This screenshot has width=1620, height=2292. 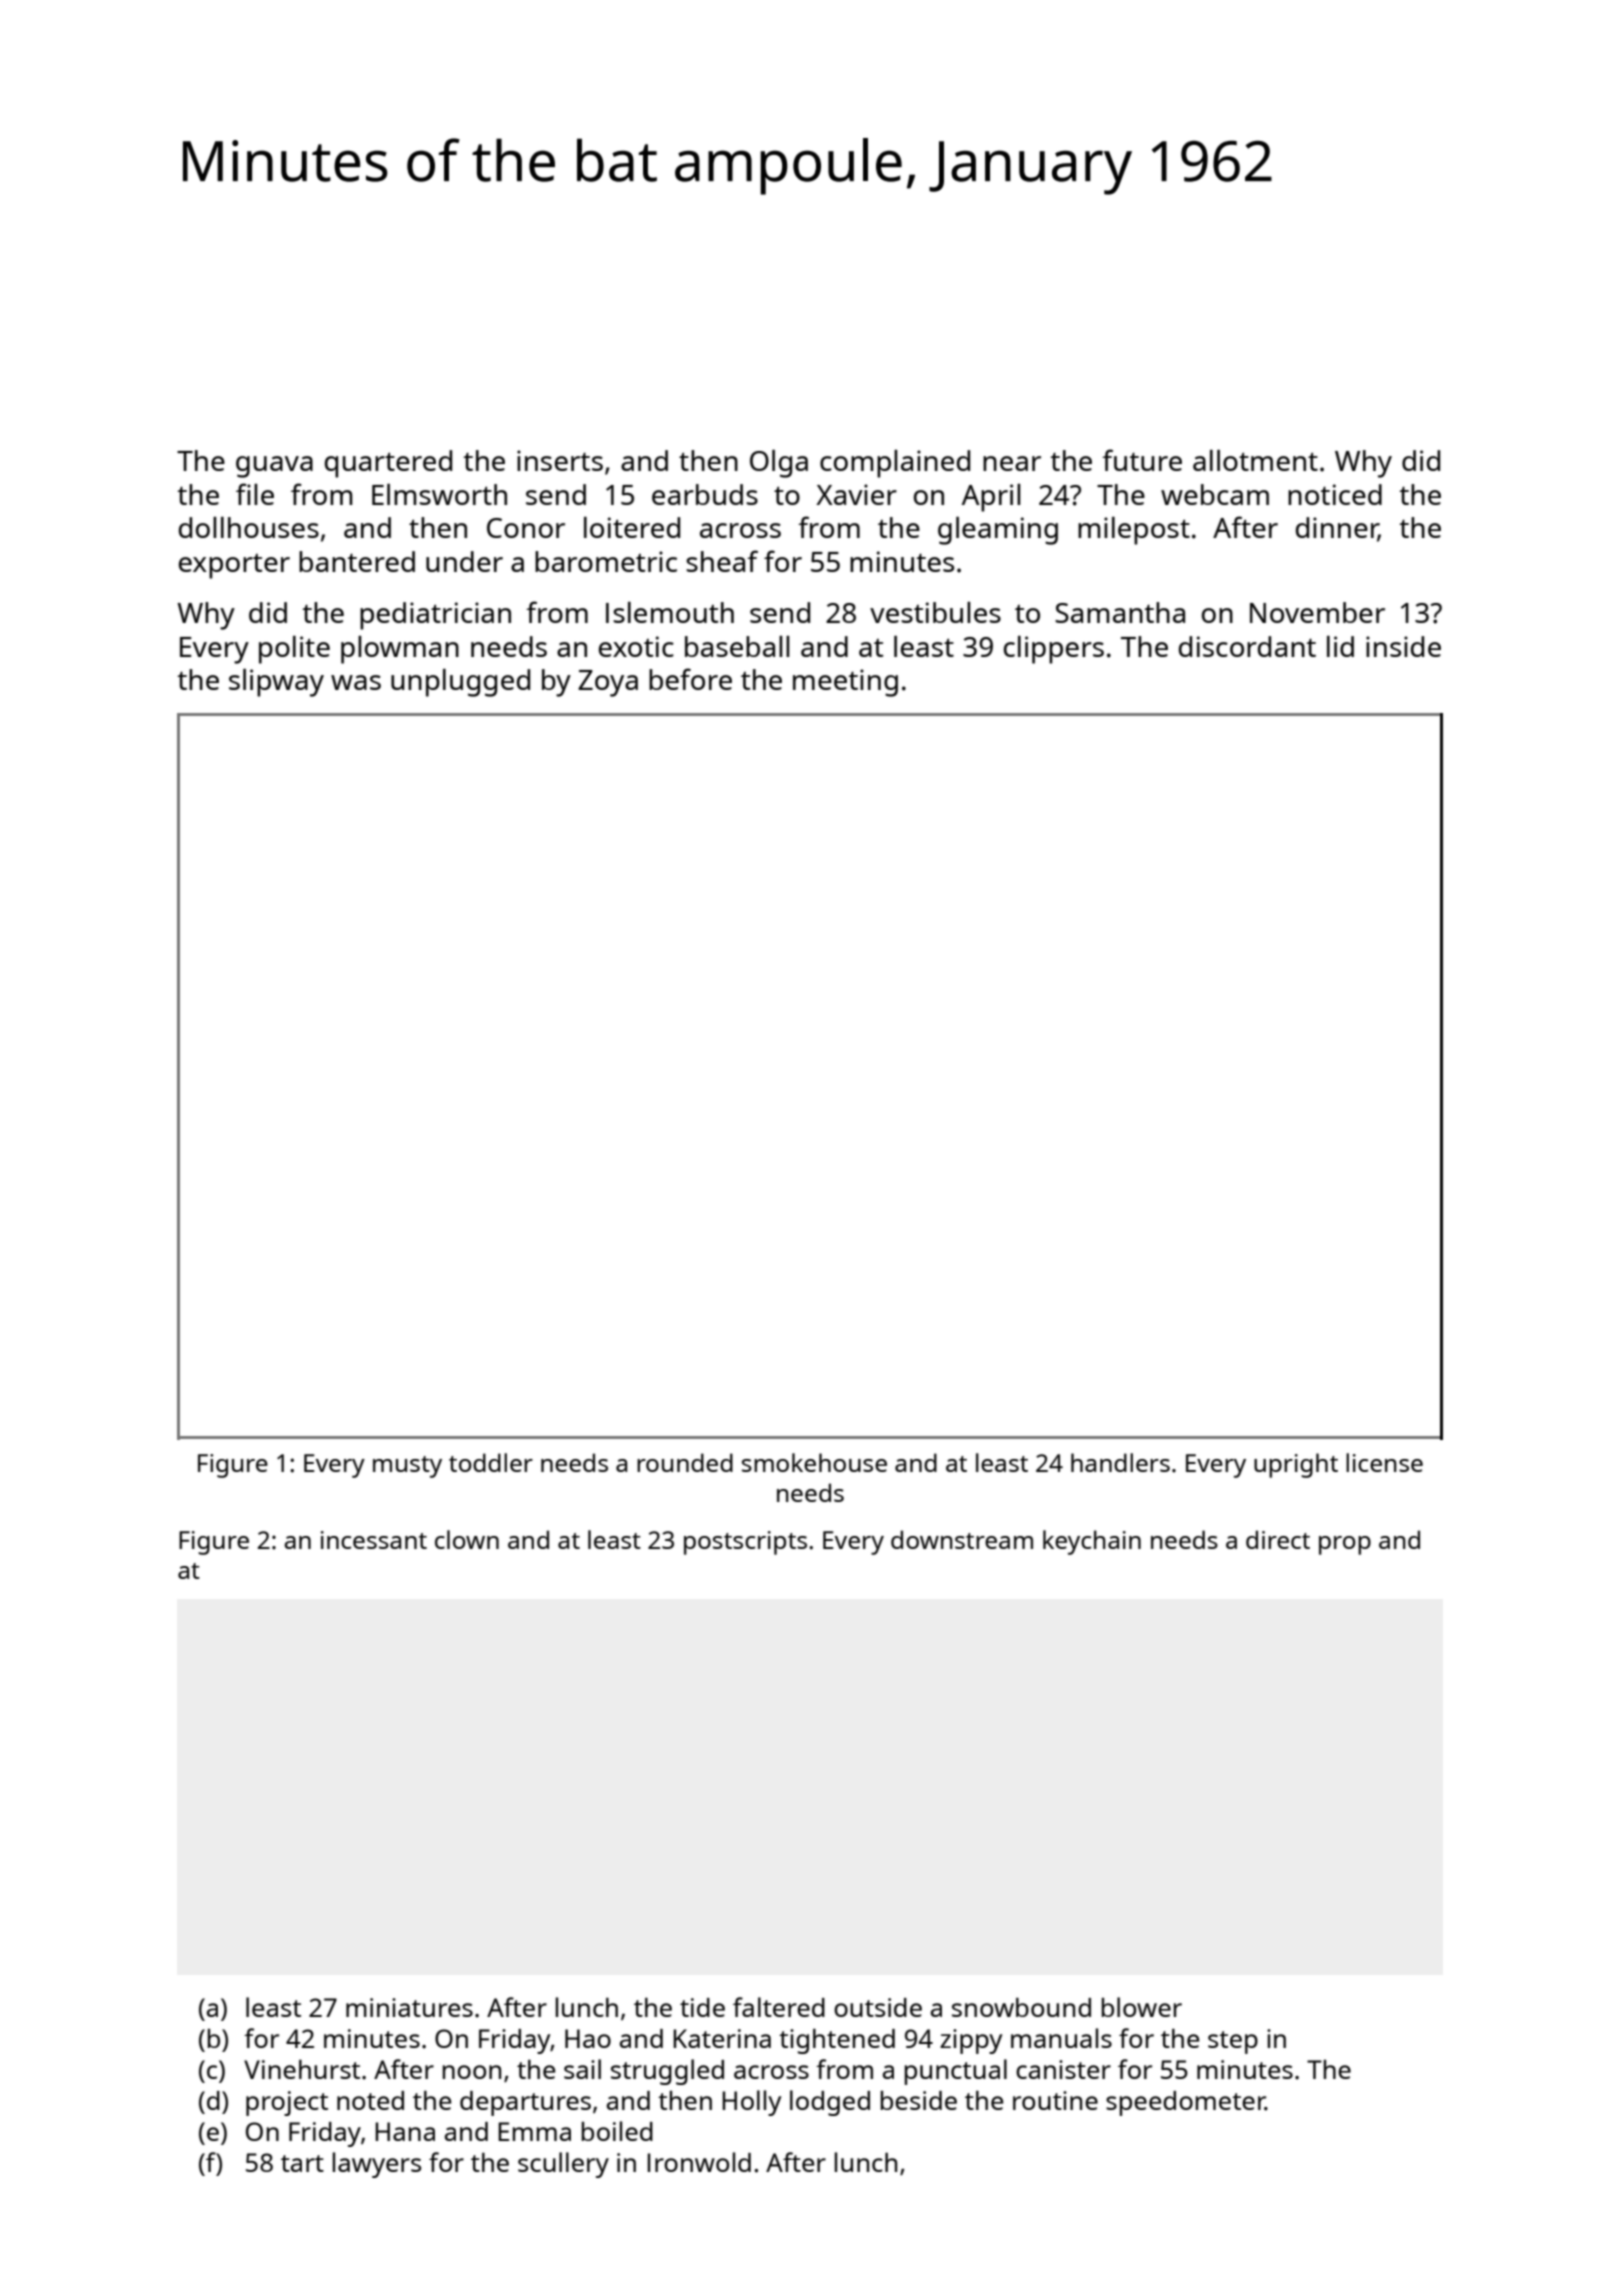 I want to click on clippers, so click(x=1054, y=650).
